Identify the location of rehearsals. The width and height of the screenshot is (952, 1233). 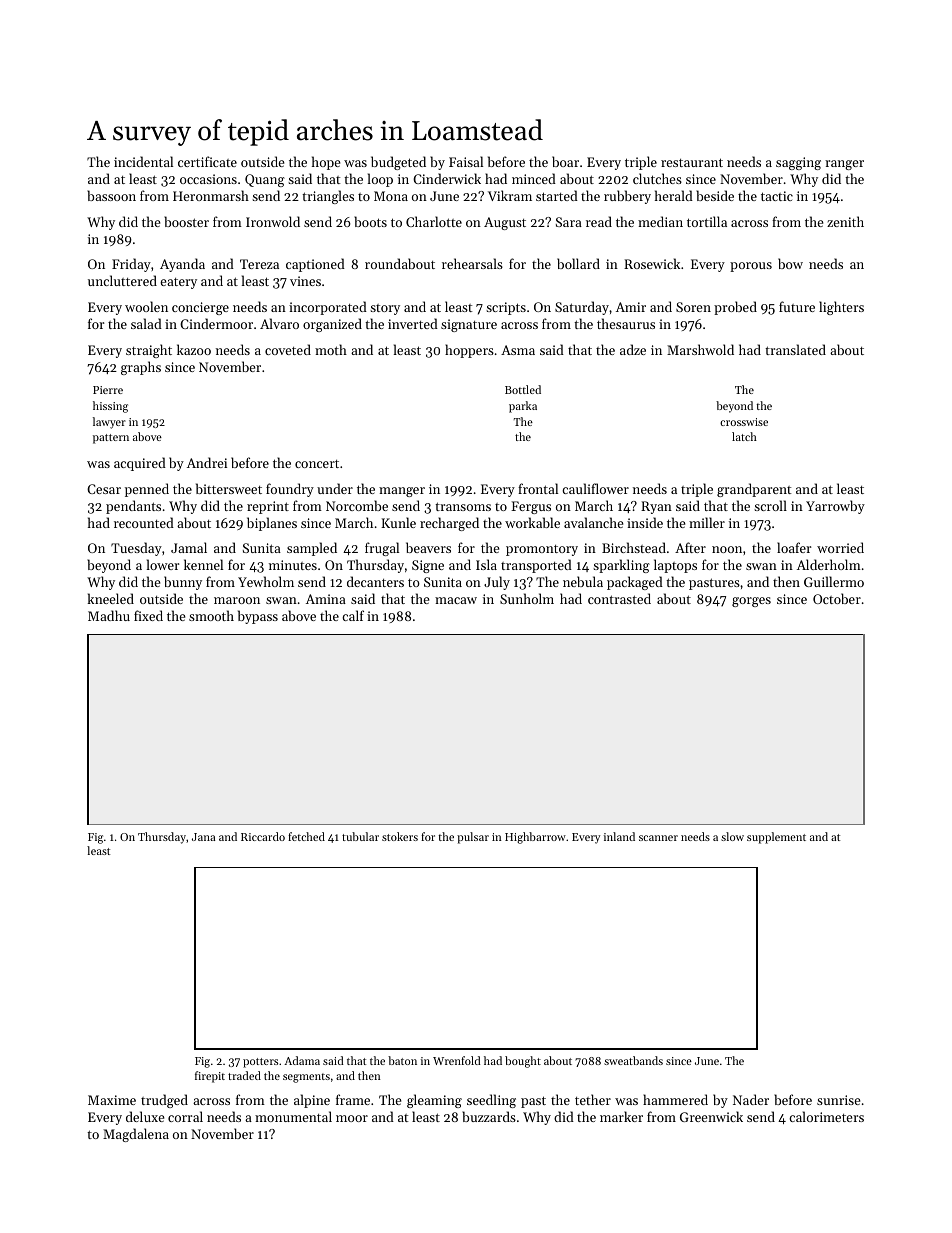
(472, 263).
